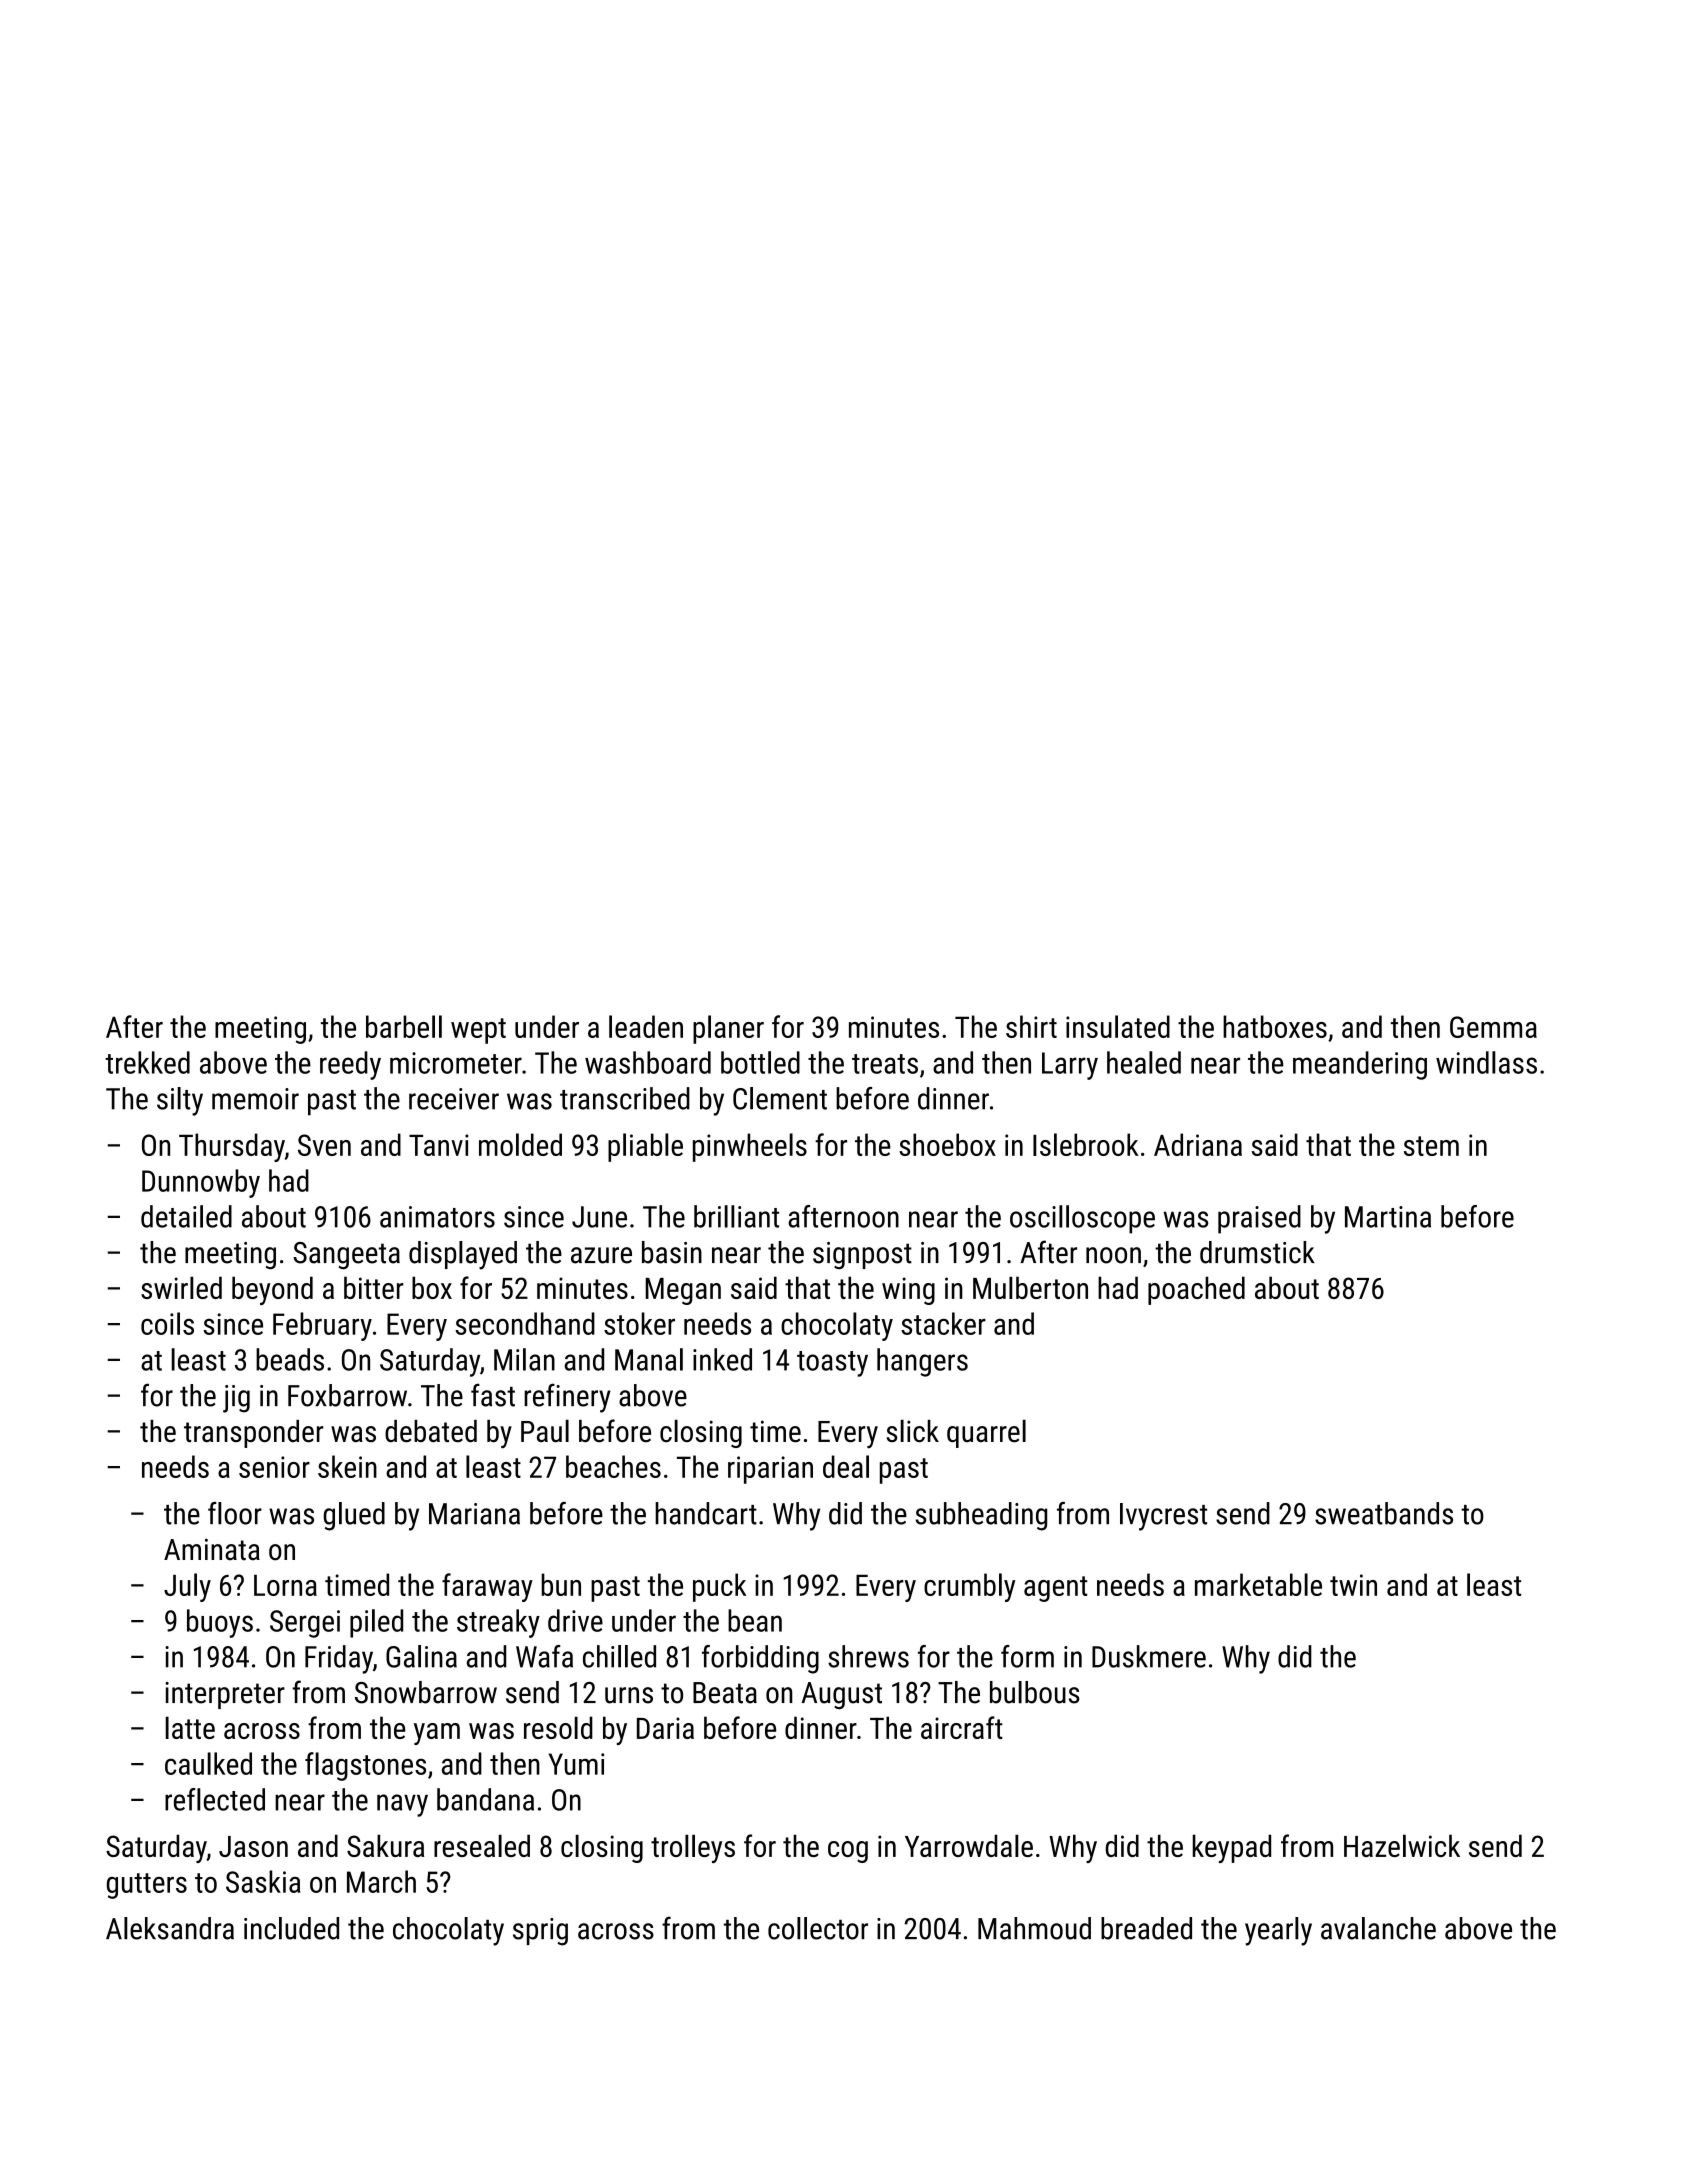  I want to click on Aleksandra, so click(170, 1928).
